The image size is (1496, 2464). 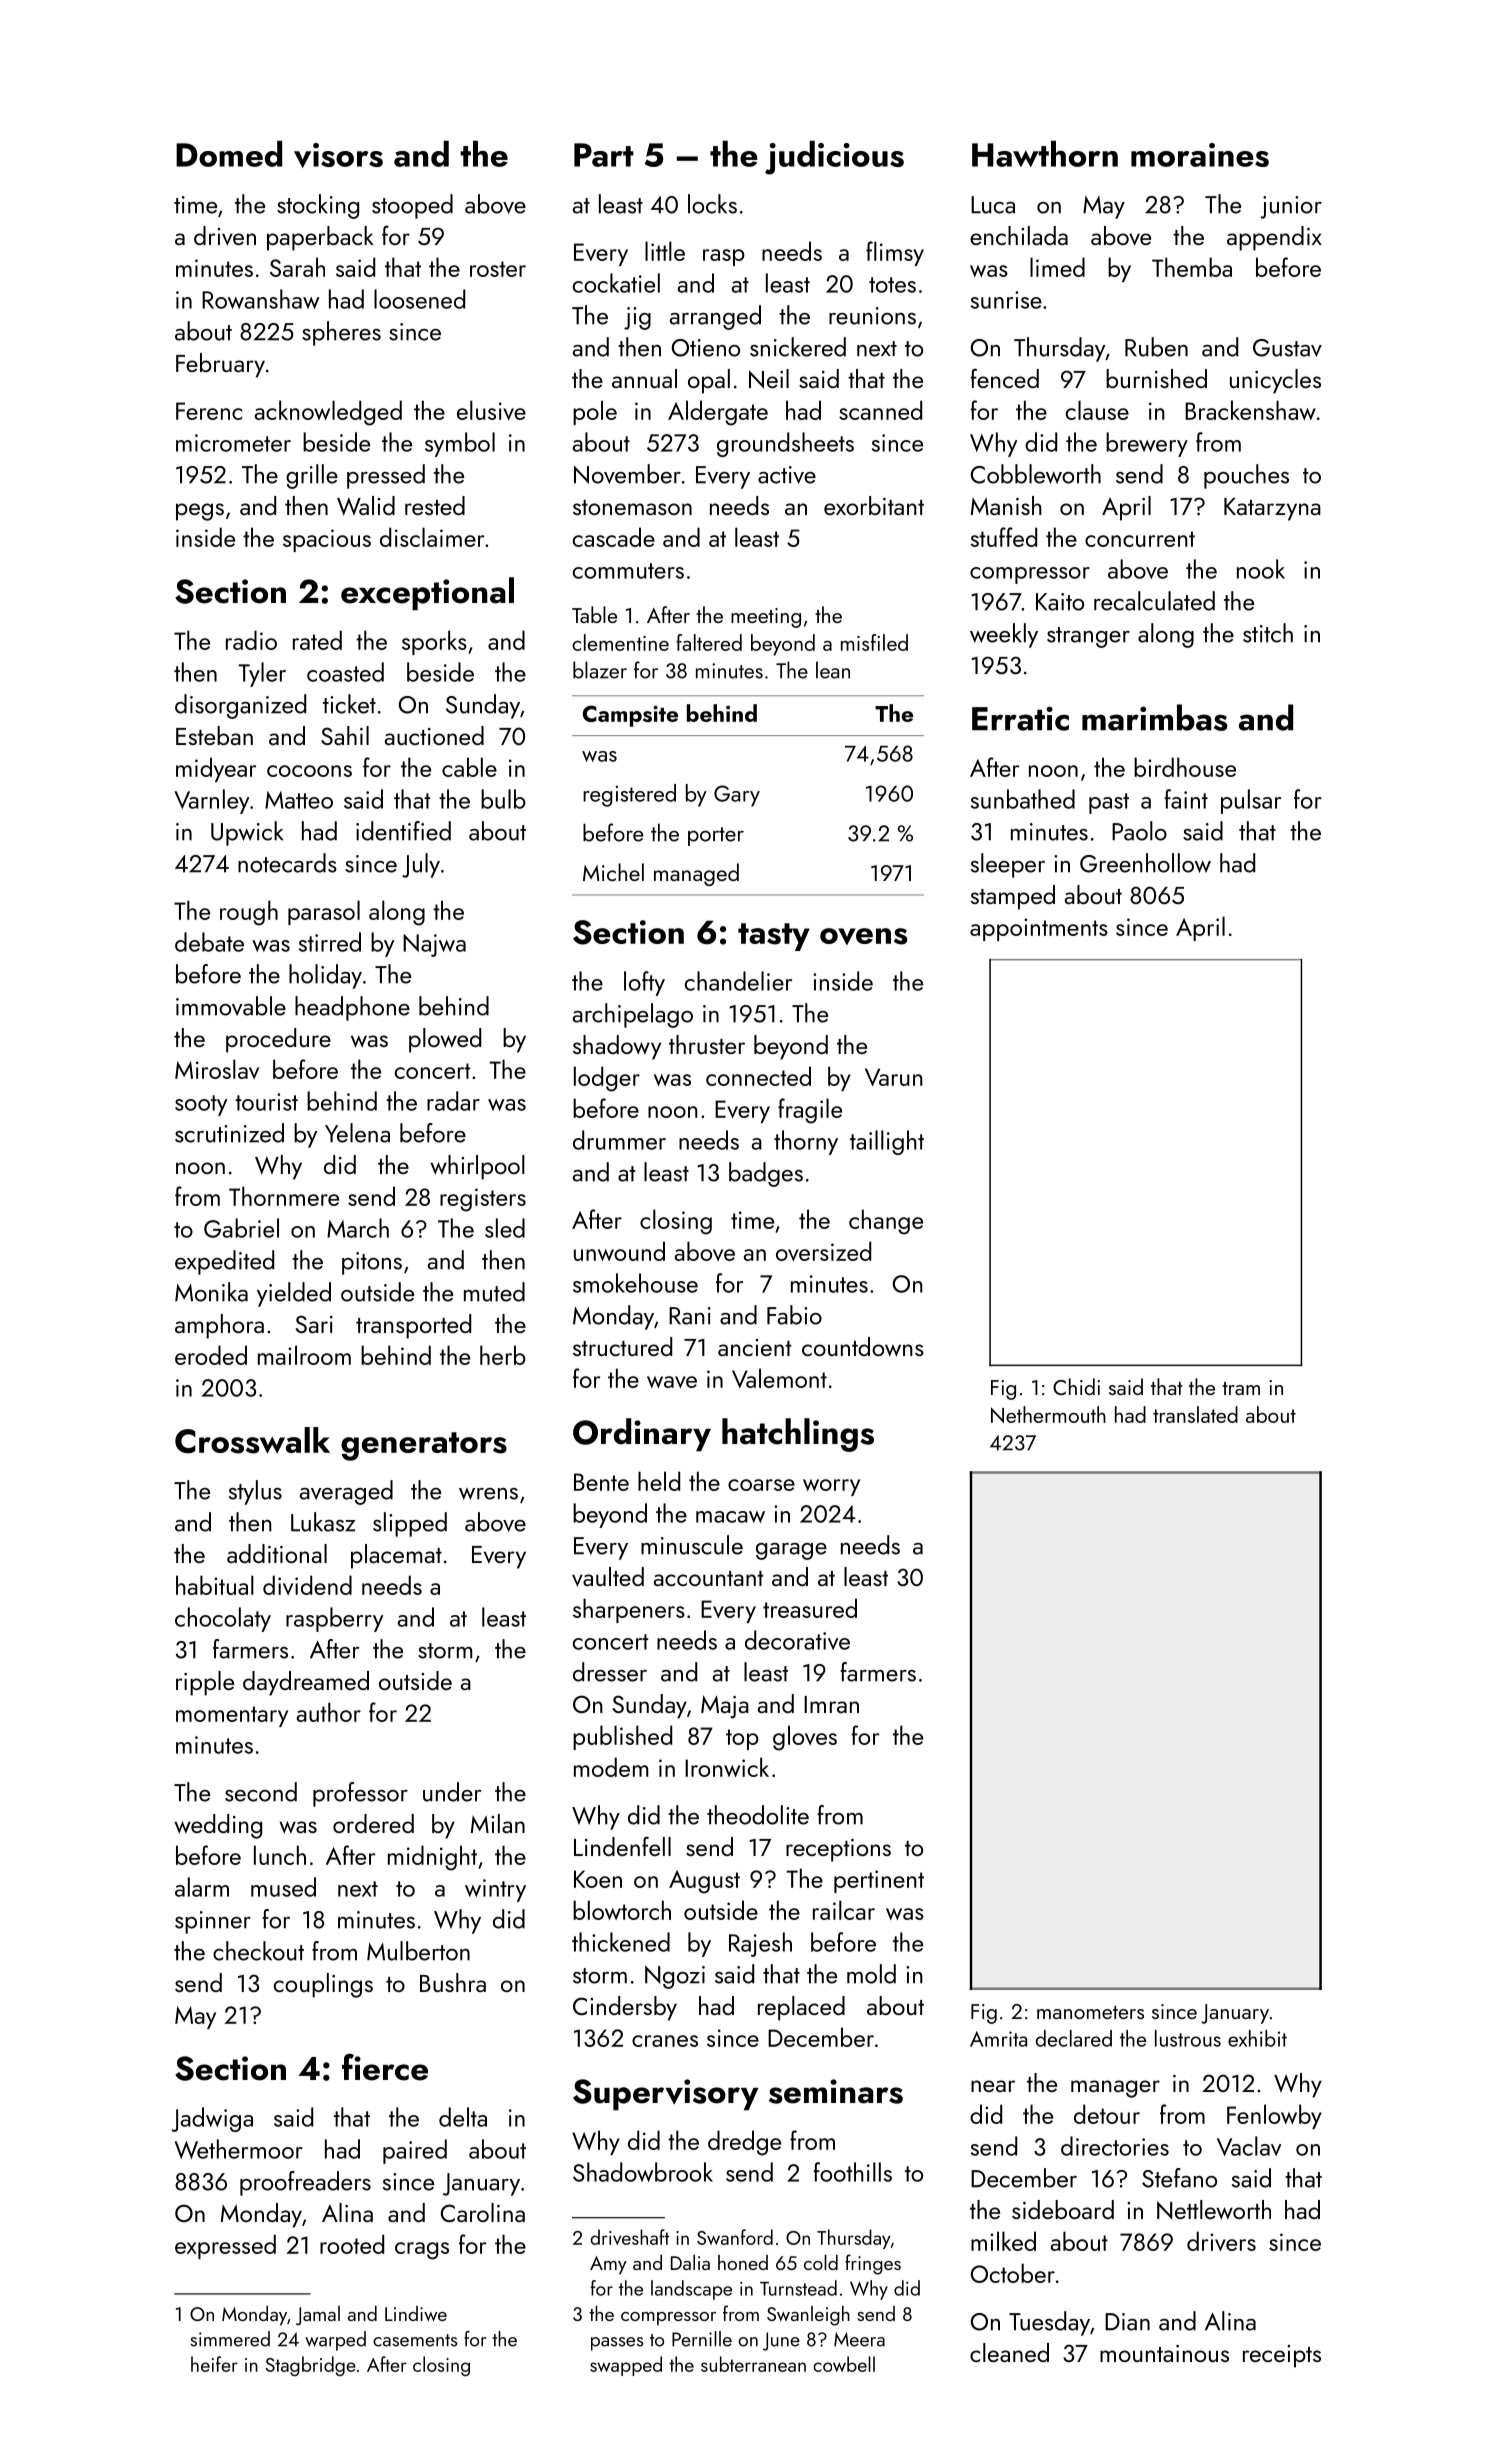 What do you see at coordinates (413, 1326) in the screenshot?
I see `transported` at bounding box center [413, 1326].
